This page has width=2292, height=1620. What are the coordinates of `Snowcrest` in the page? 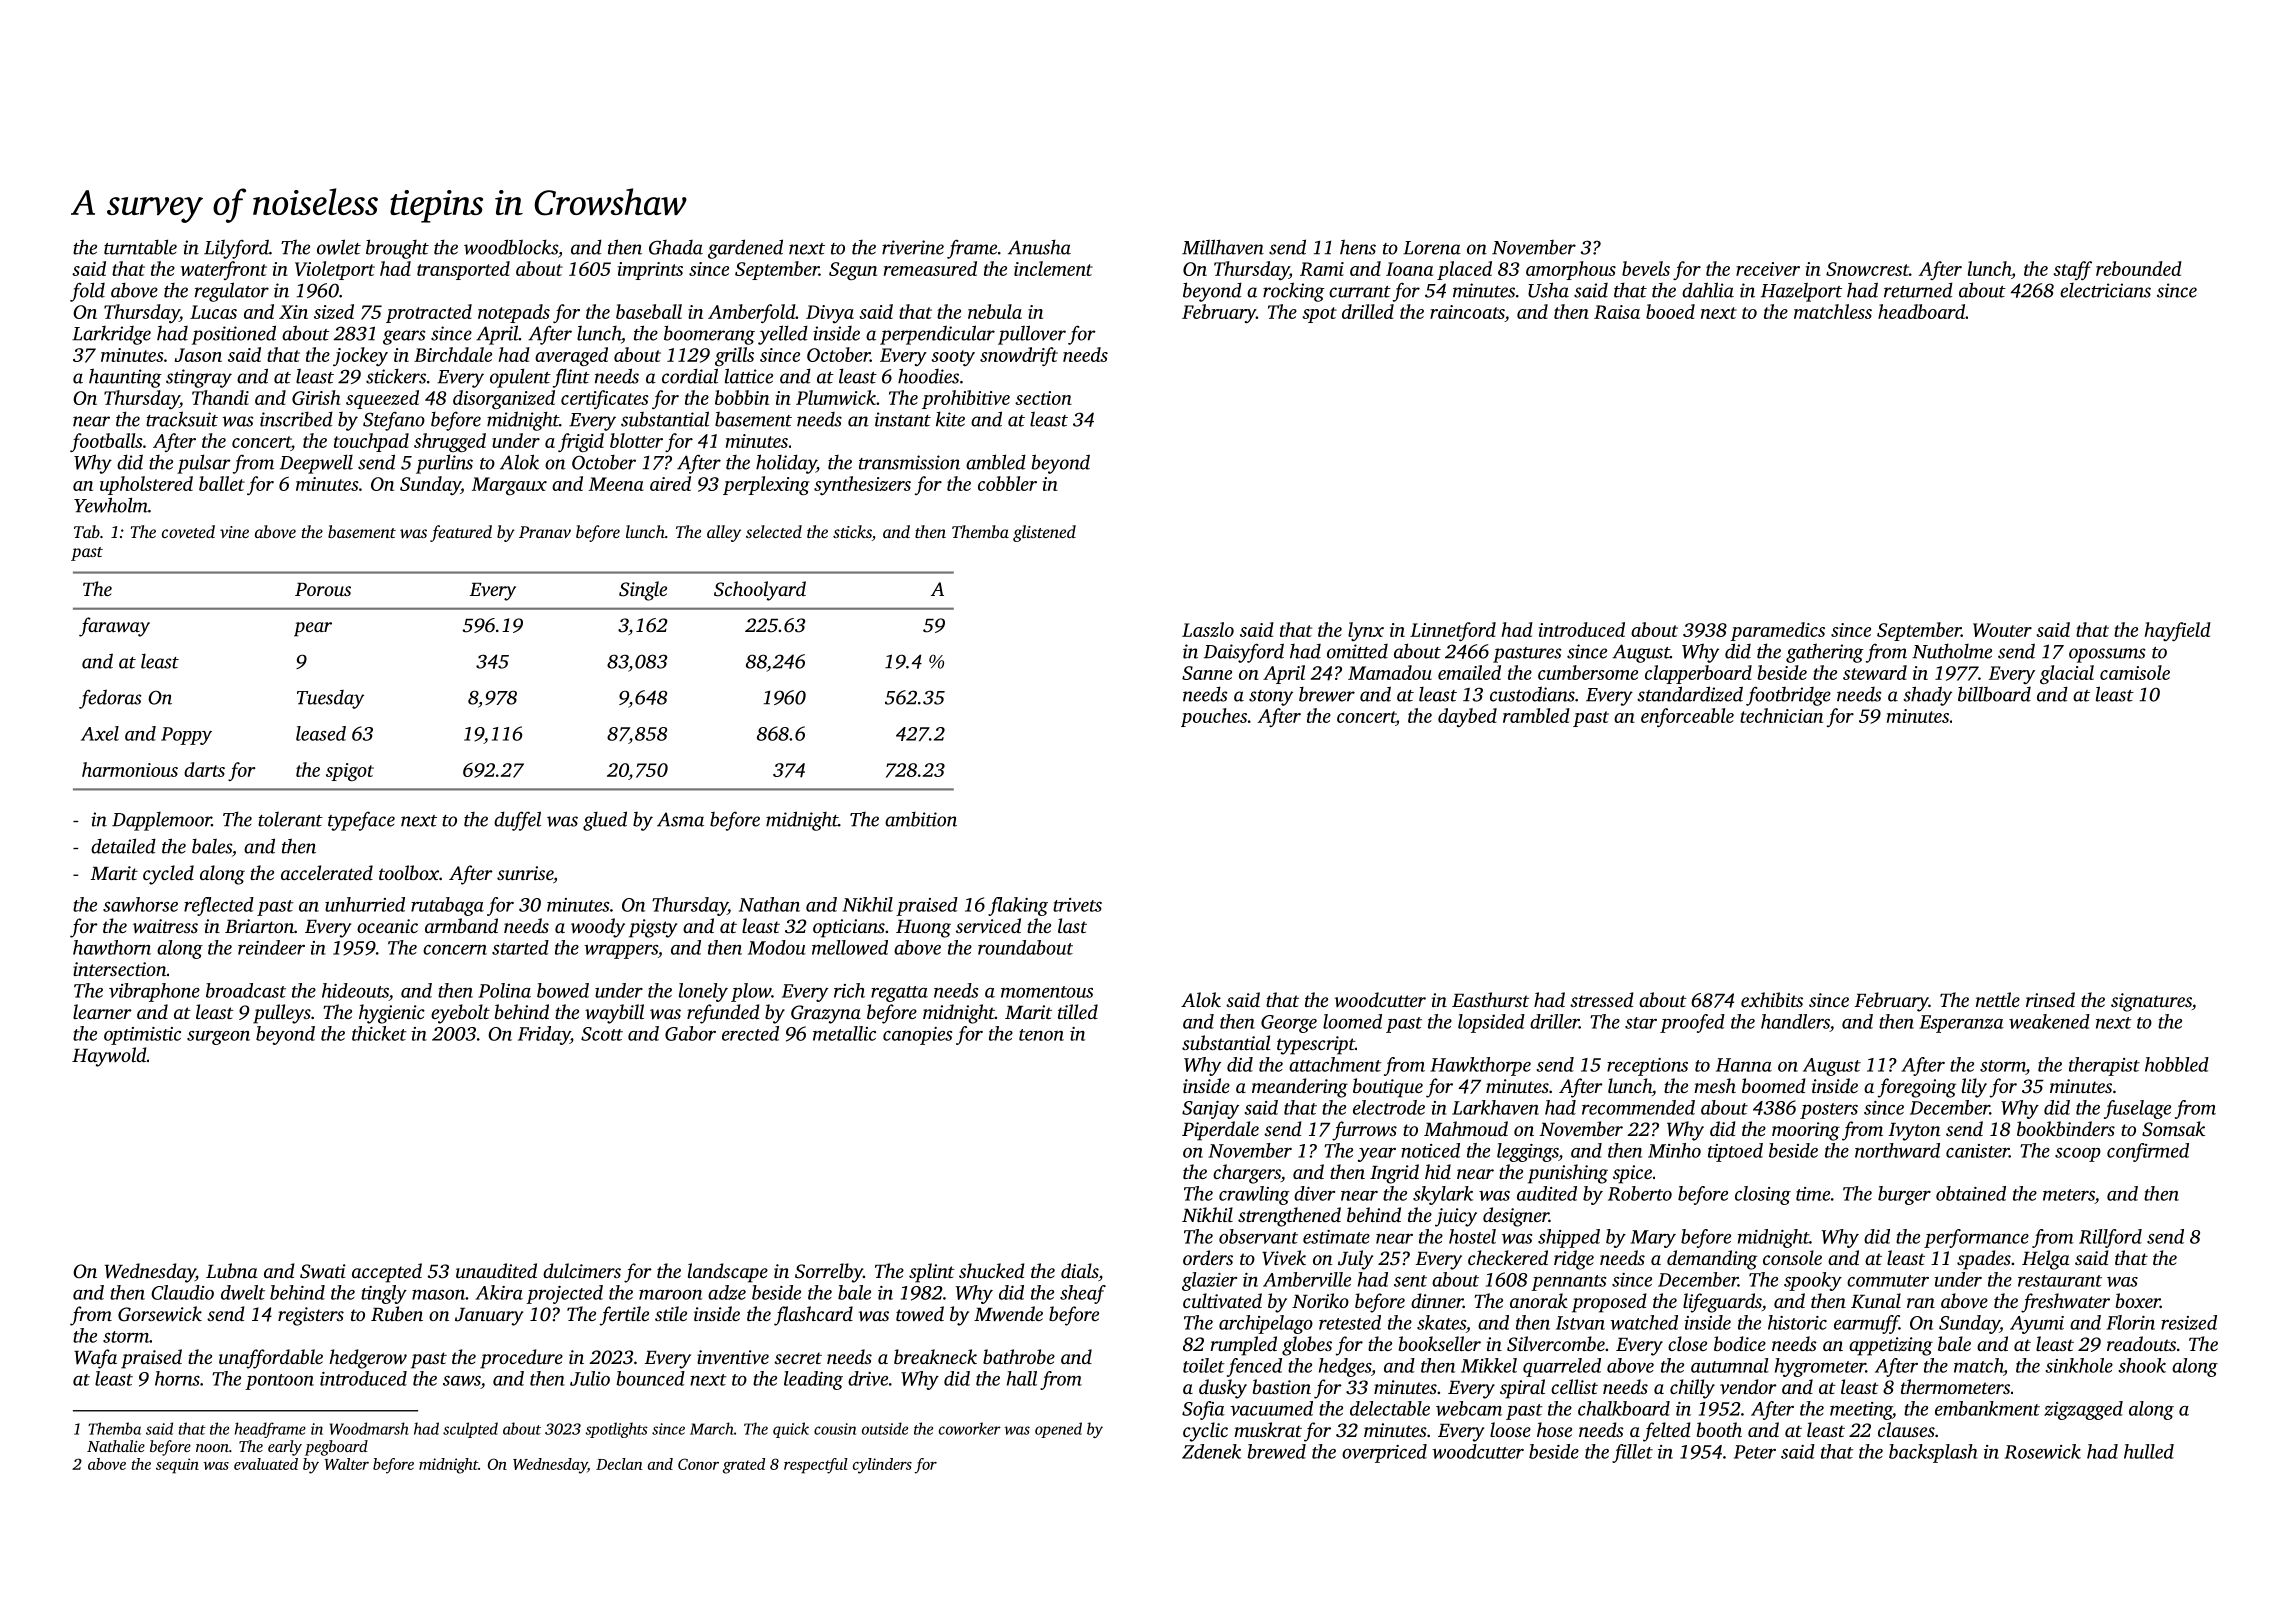 It's located at (1867, 269).
